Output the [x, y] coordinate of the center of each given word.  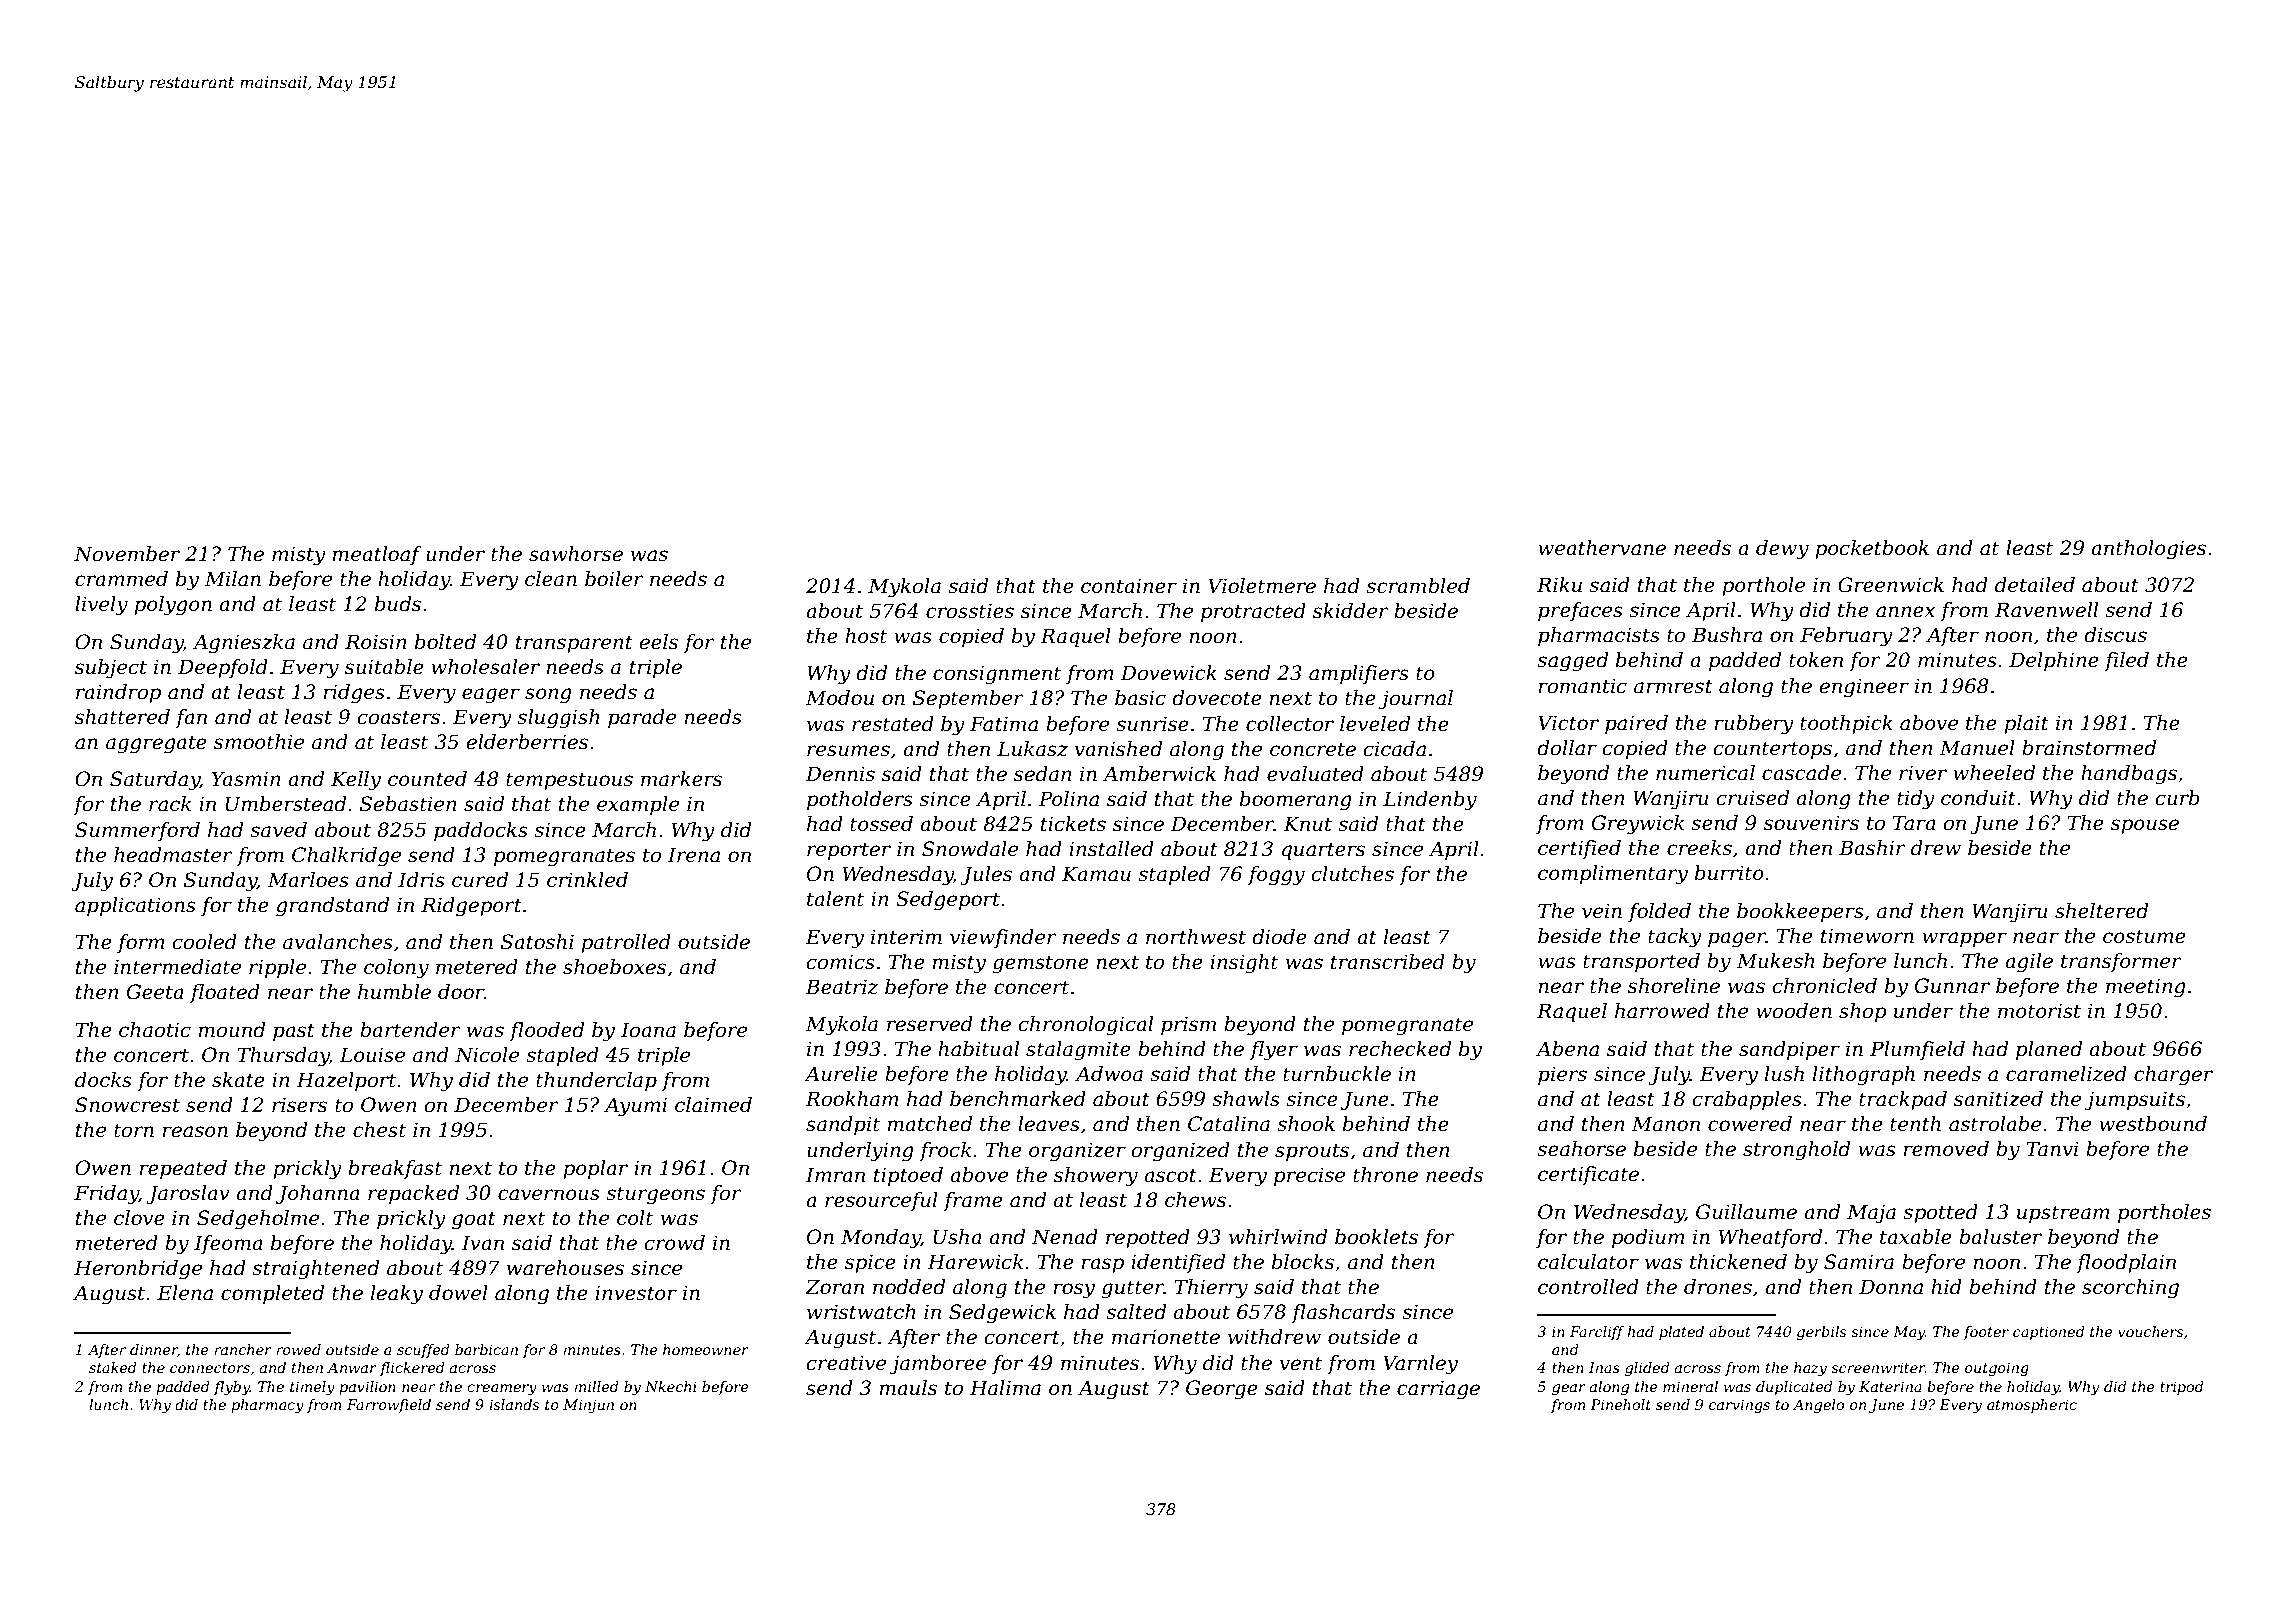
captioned [2049, 1333]
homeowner [706, 1349]
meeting [2146, 988]
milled [596, 1386]
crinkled [587, 880]
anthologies [2148, 550]
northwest [1196, 937]
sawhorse [576, 554]
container [1129, 586]
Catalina [1229, 1124]
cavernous [549, 1195]
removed [1946, 1149]
